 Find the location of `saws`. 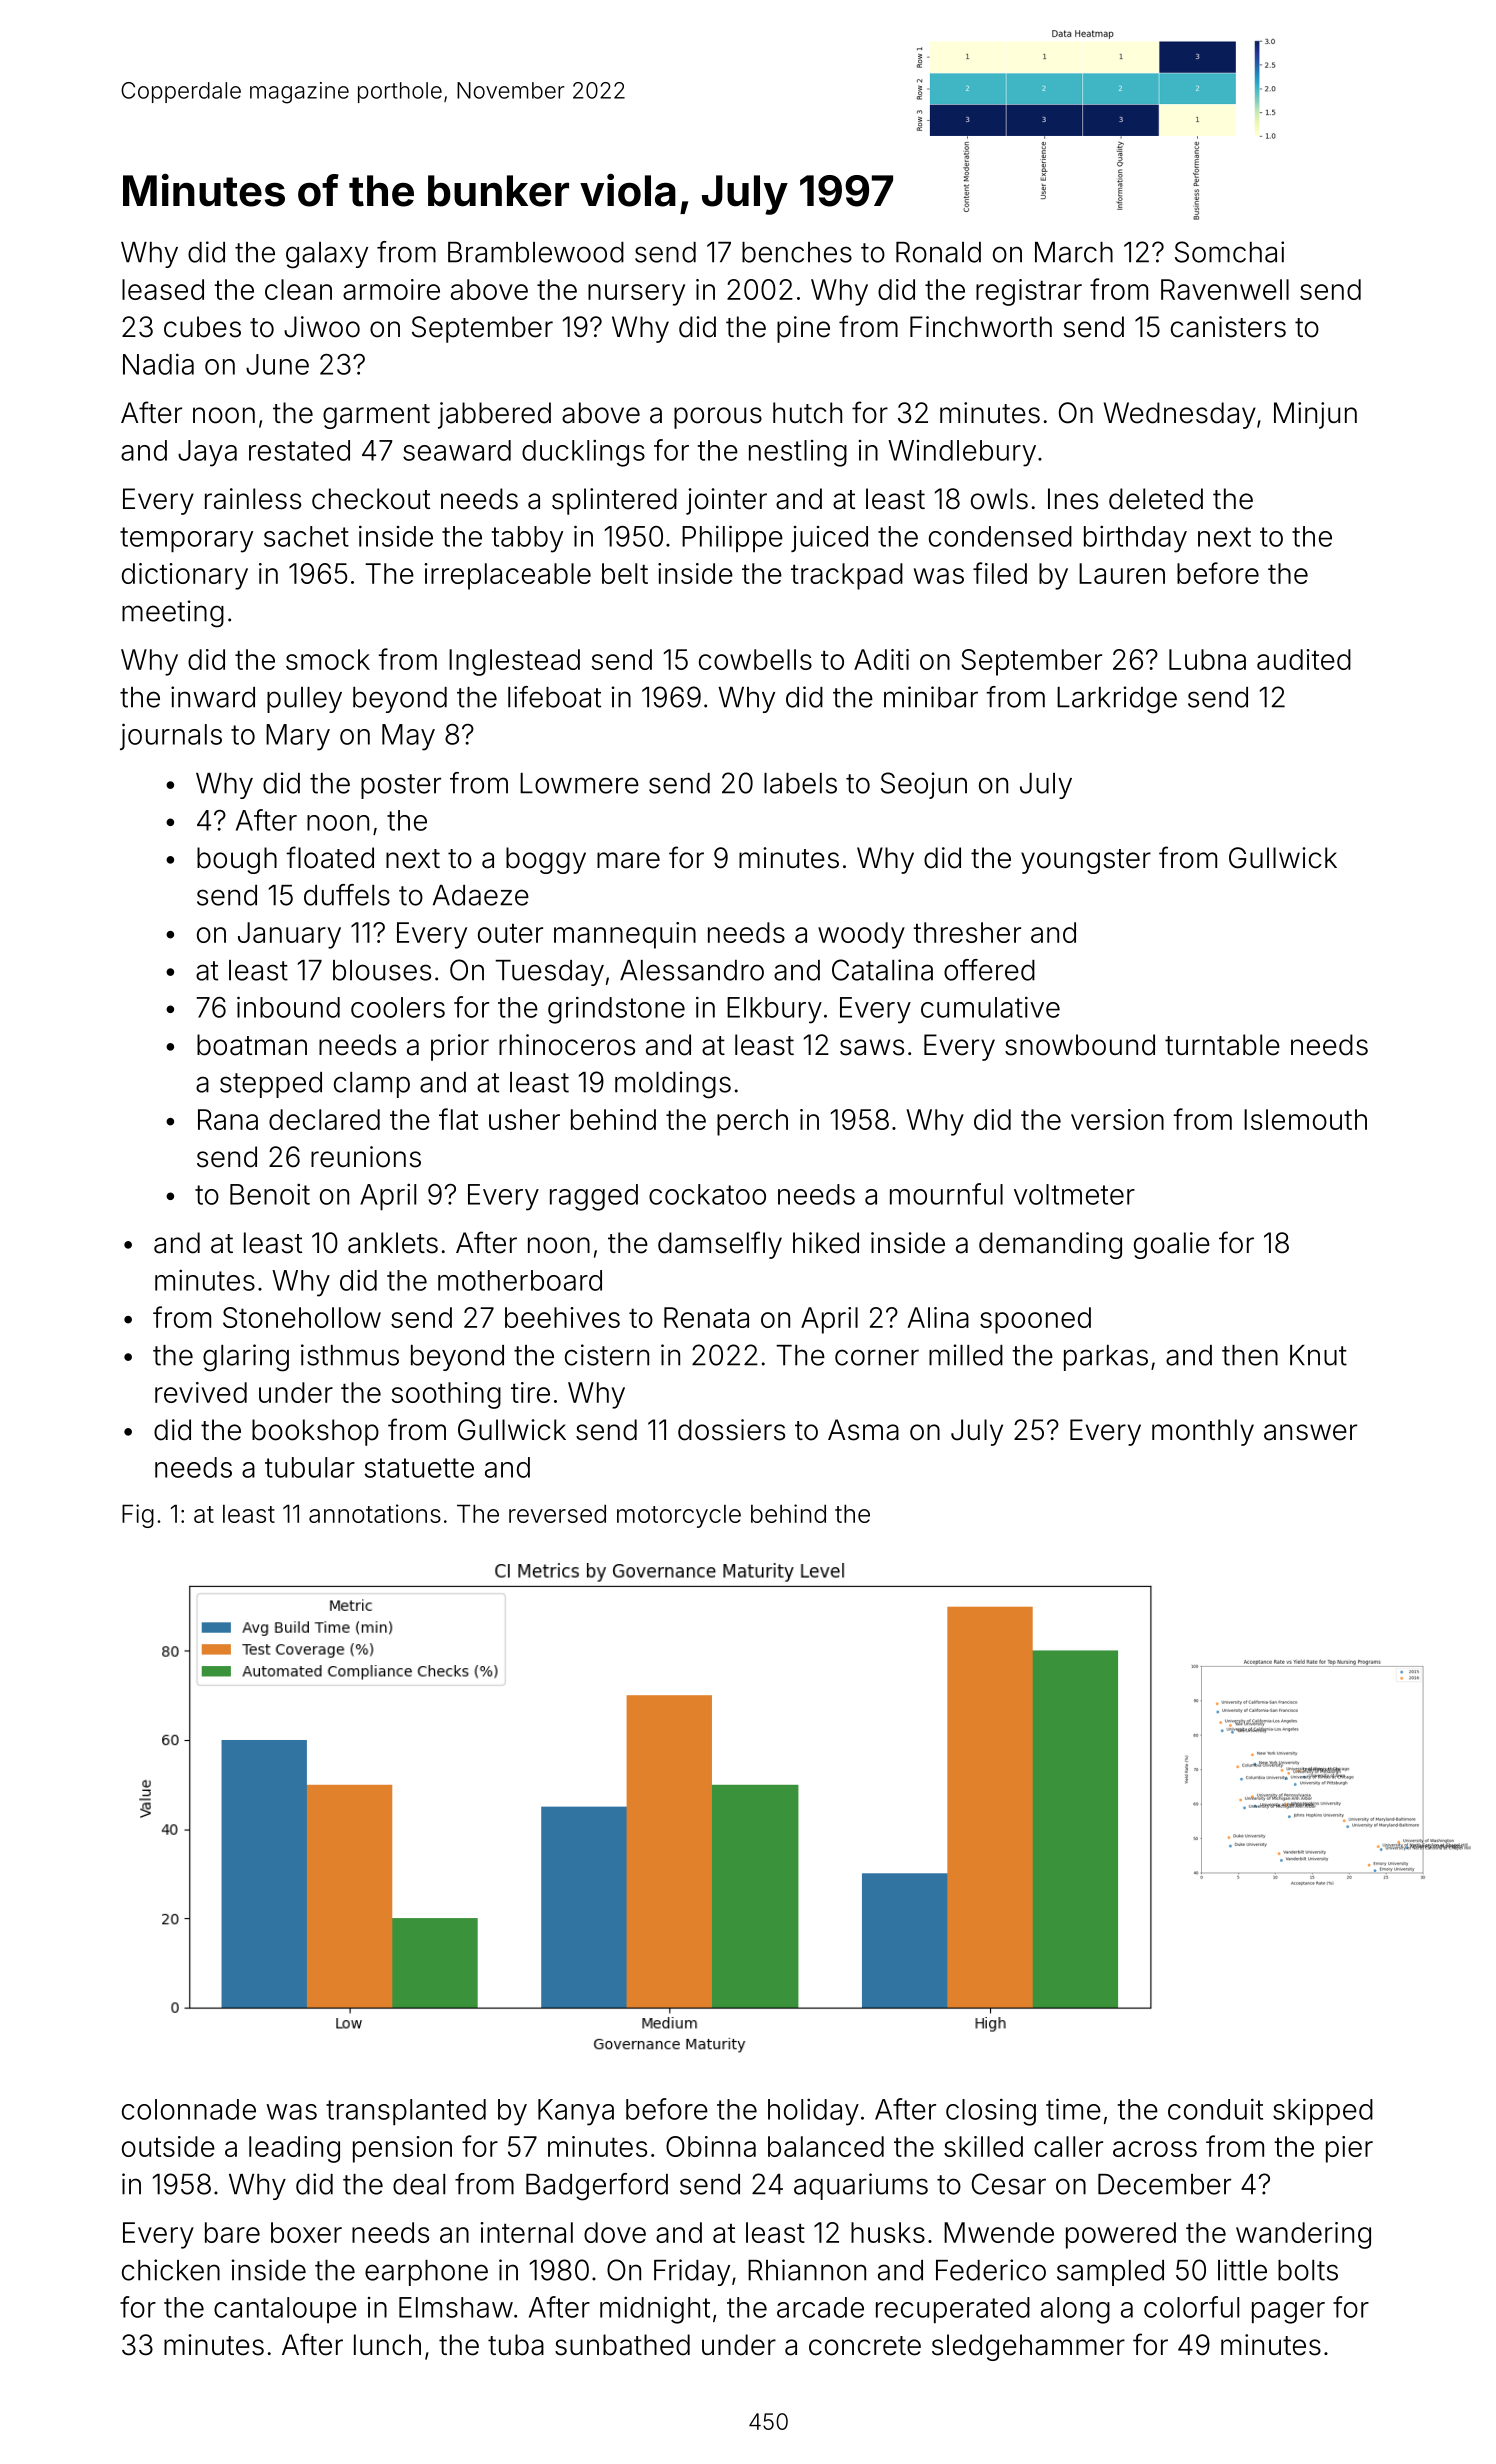

saws is located at coordinates (872, 1047).
